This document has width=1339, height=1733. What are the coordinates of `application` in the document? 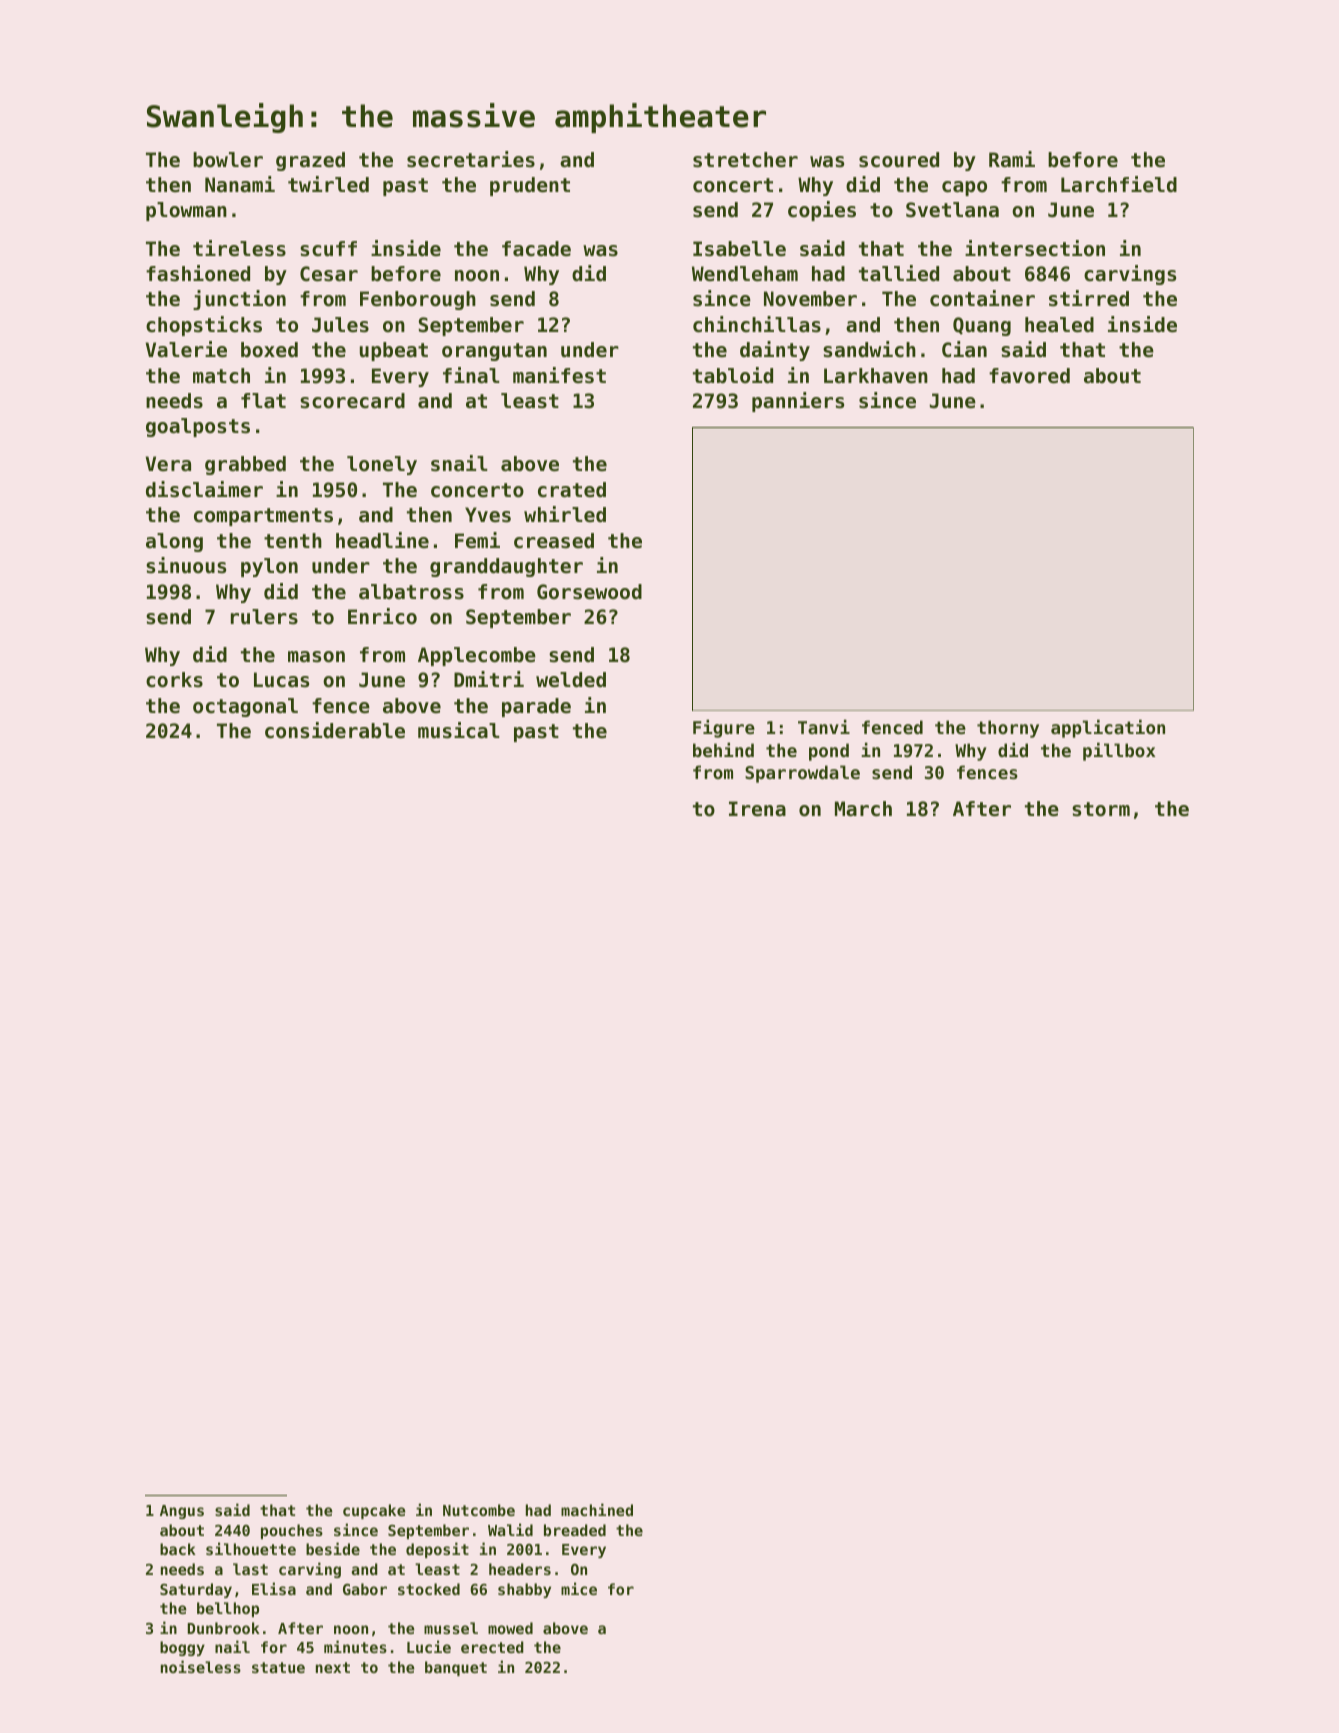 It's located at (1108, 728).
